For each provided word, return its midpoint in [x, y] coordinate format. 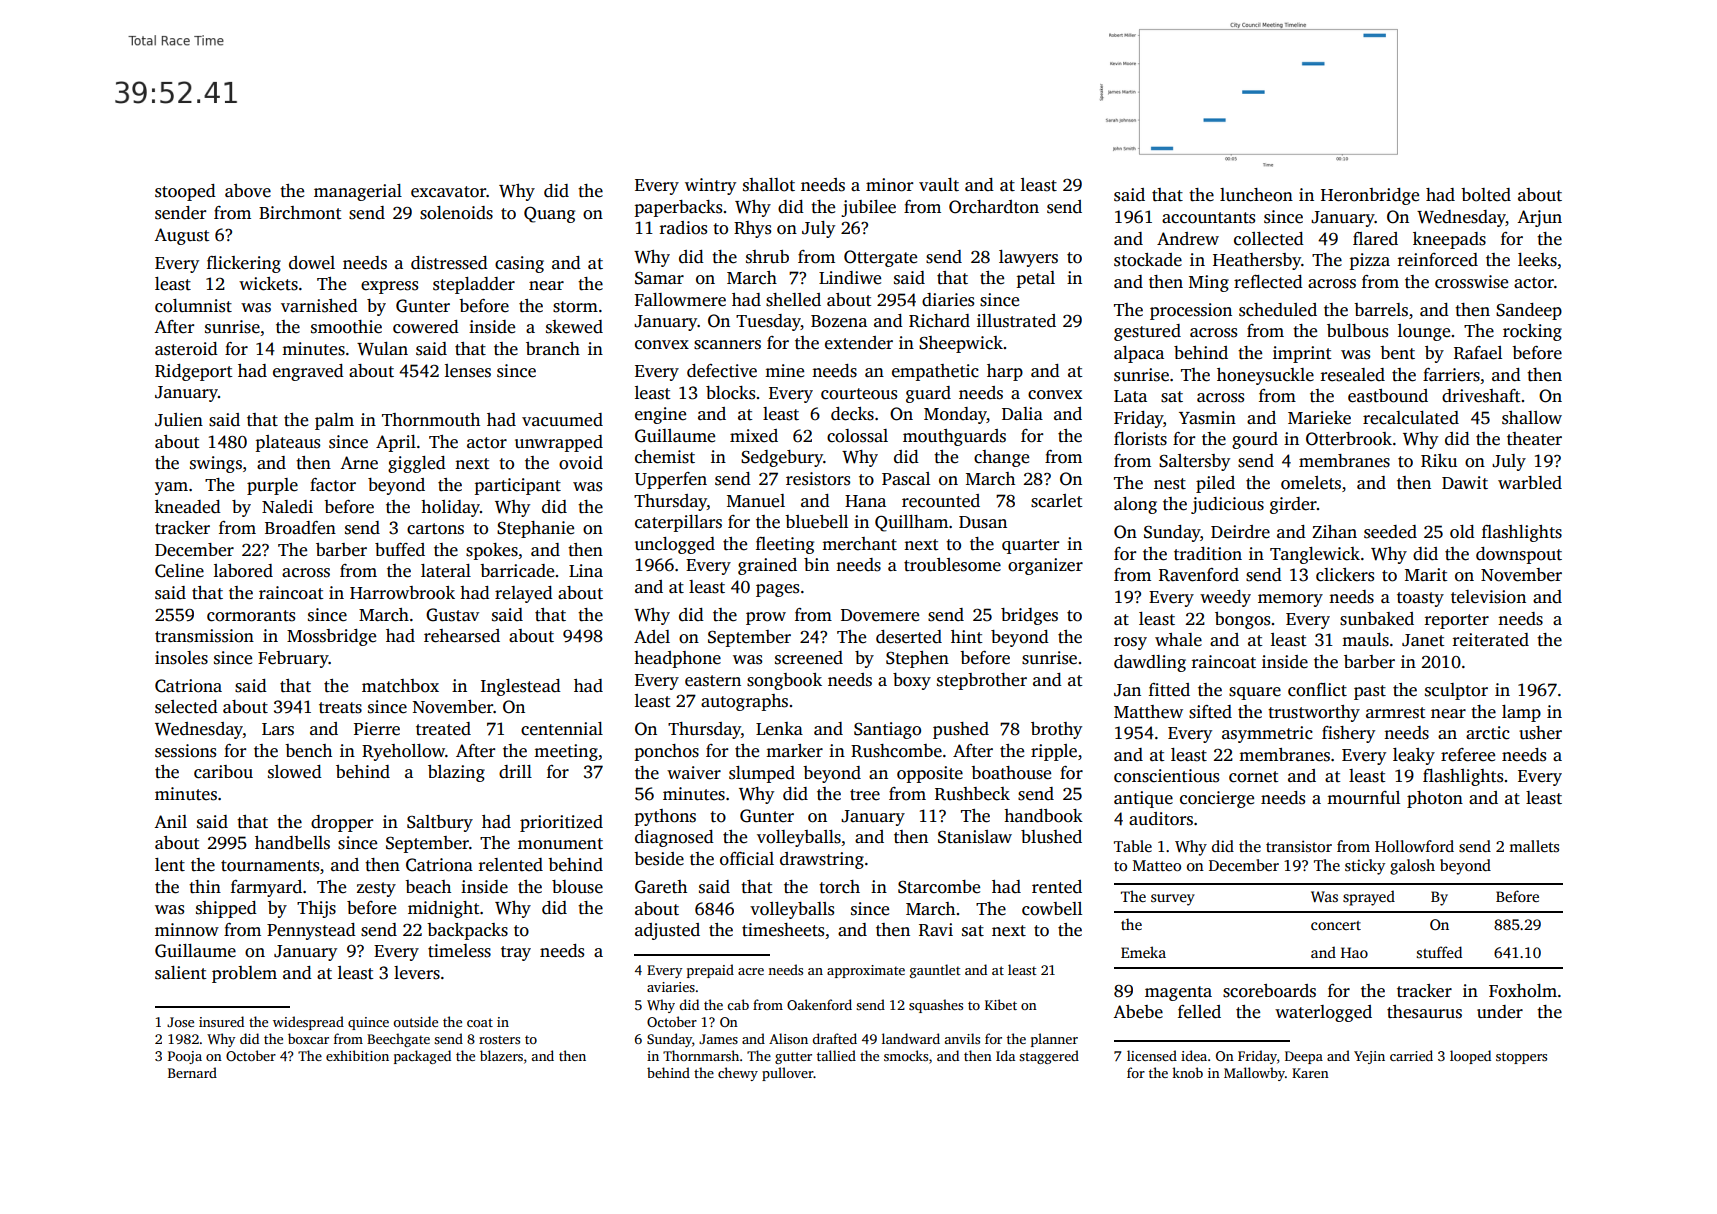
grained [767, 566]
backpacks [467, 931]
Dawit [1465, 483]
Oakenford [819, 1004]
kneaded [188, 507]
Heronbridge [1370, 196]
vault [939, 185]
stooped [185, 192]
